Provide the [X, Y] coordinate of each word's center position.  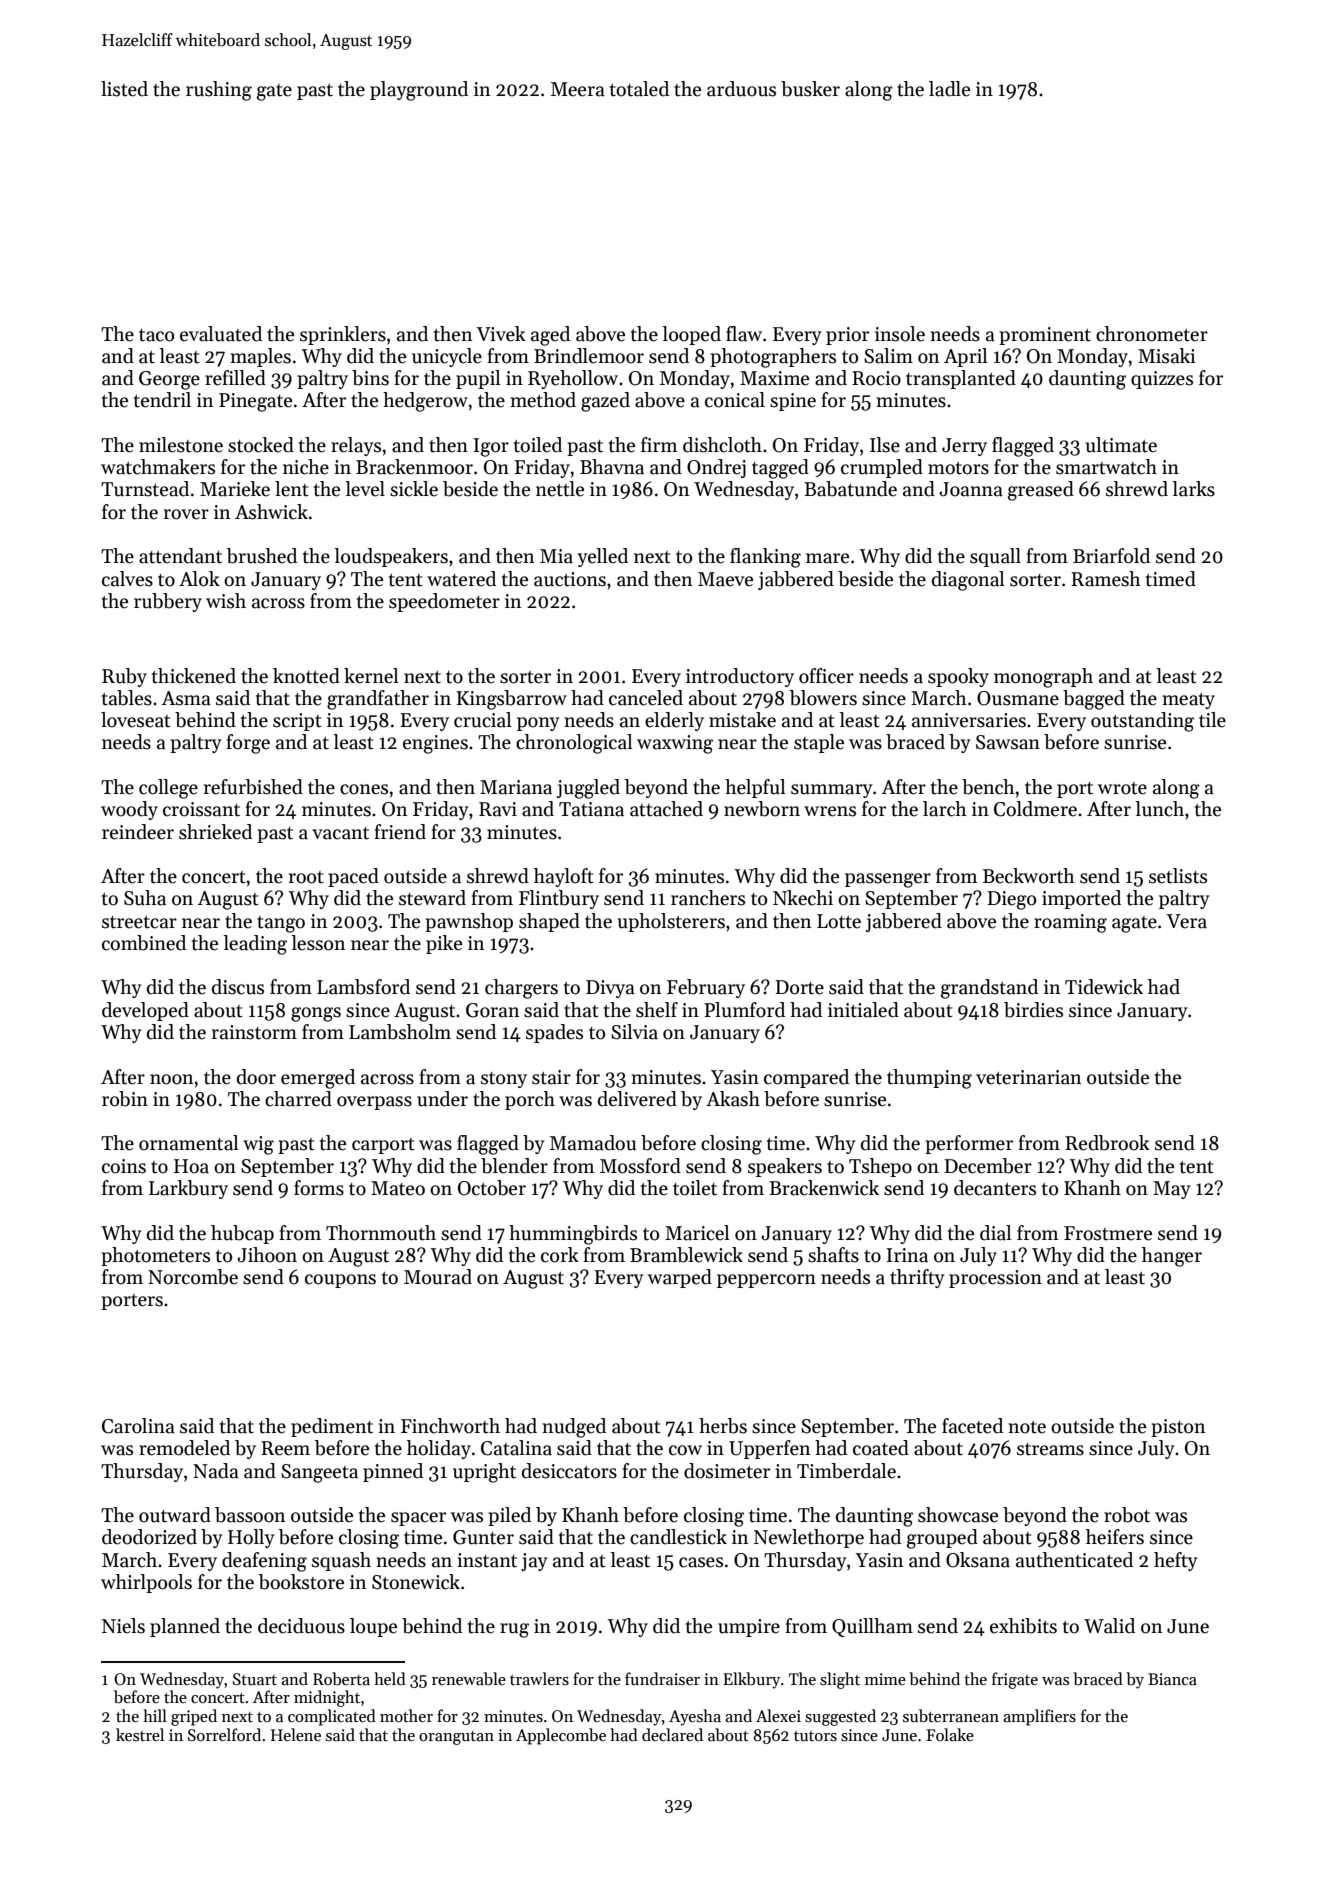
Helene [296, 1734]
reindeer [138, 832]
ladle [949, 89]
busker [810, 89]
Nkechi [803, 898]
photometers [155, 1256]
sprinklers [343, 335]
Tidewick [1104, 987]
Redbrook [1107, 1143]
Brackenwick [824, 1188]
